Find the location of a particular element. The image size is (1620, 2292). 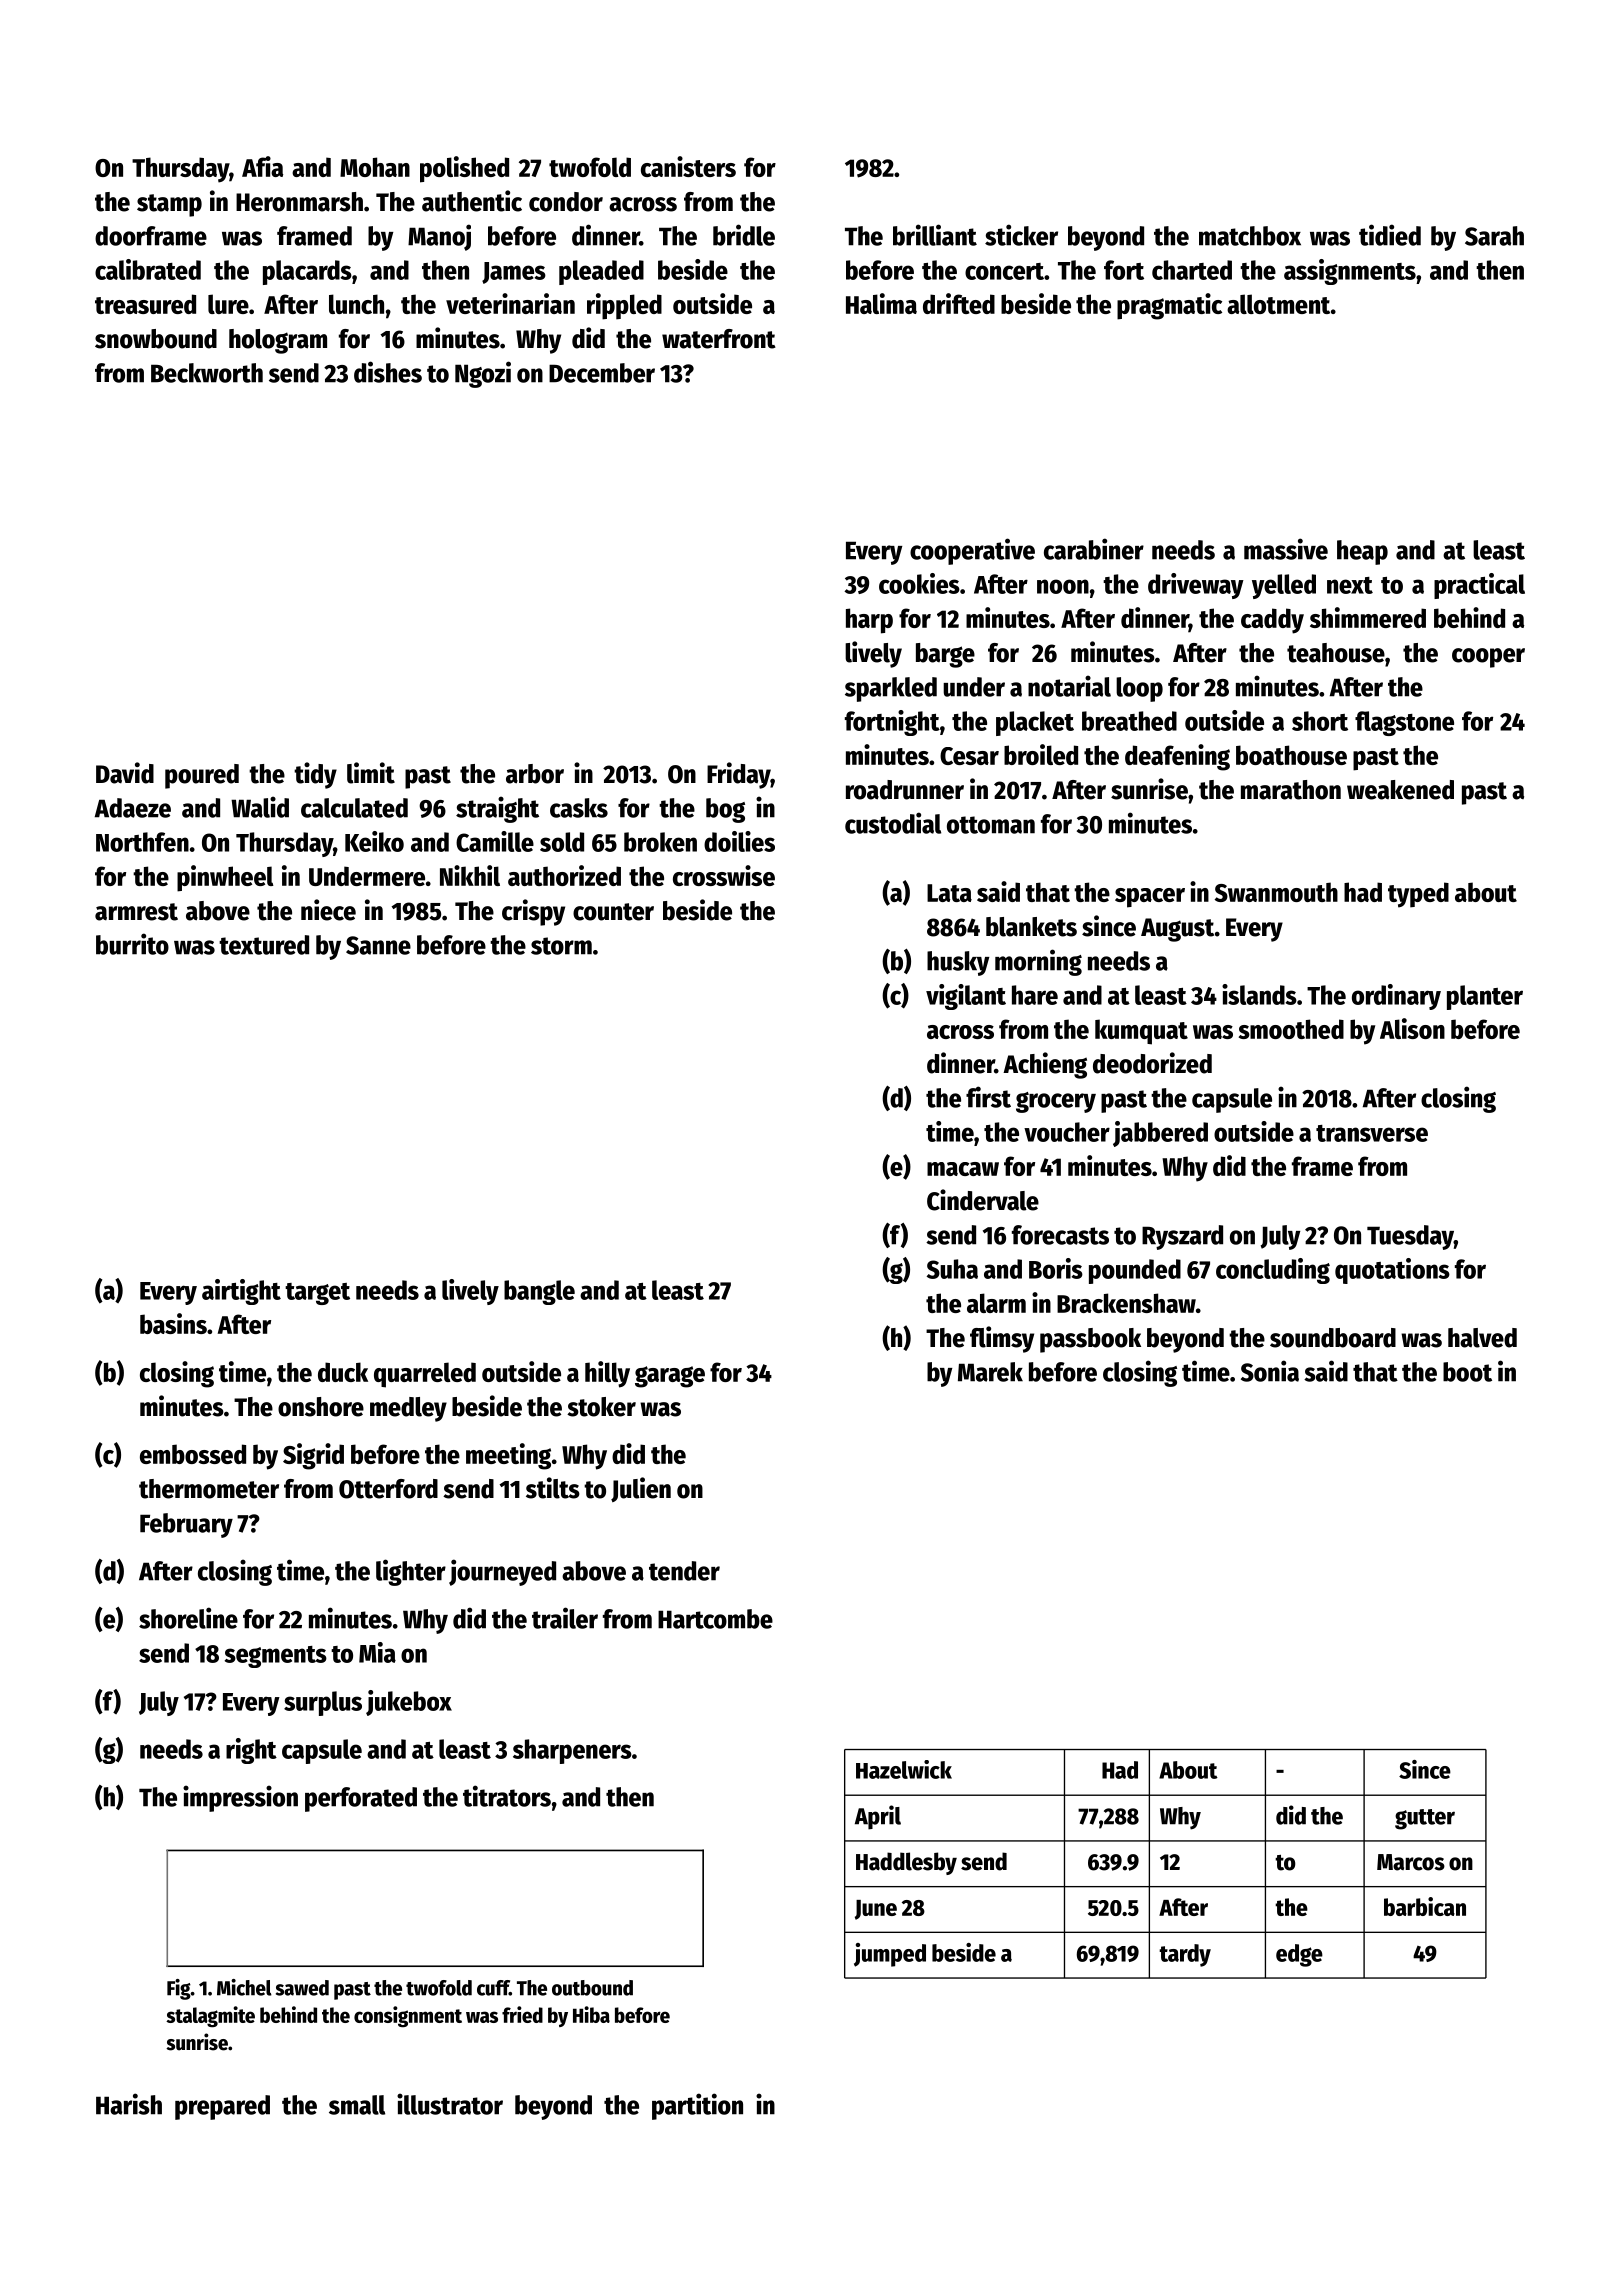

calculated is located at coordinates (354, 808).
